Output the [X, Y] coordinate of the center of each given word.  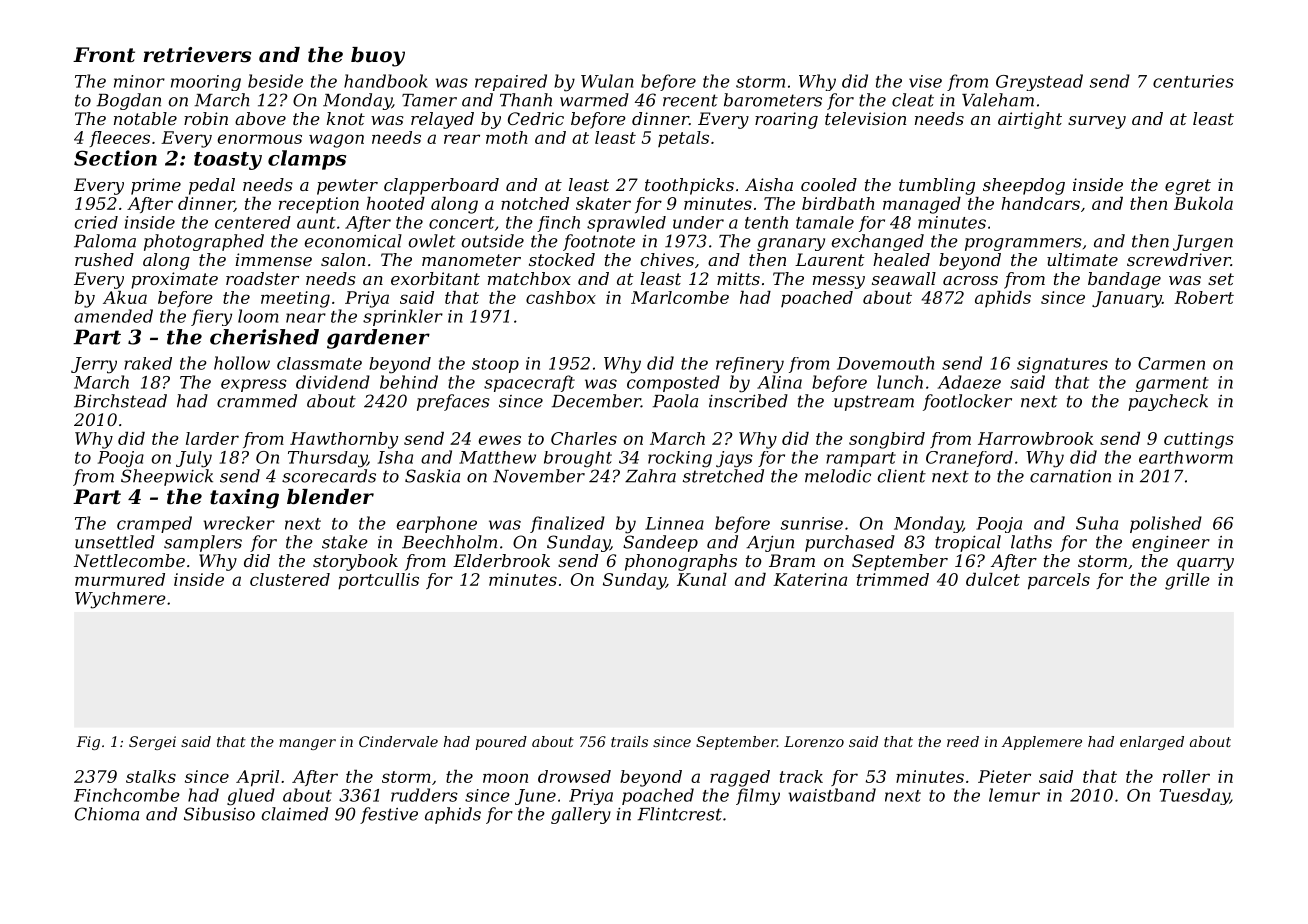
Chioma [107, 814]
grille [1187, 581]
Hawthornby [344, 440]
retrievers [197, 55]
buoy [378, 57]
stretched [723, 476]
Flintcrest [679, 814]
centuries [1193, 81]
